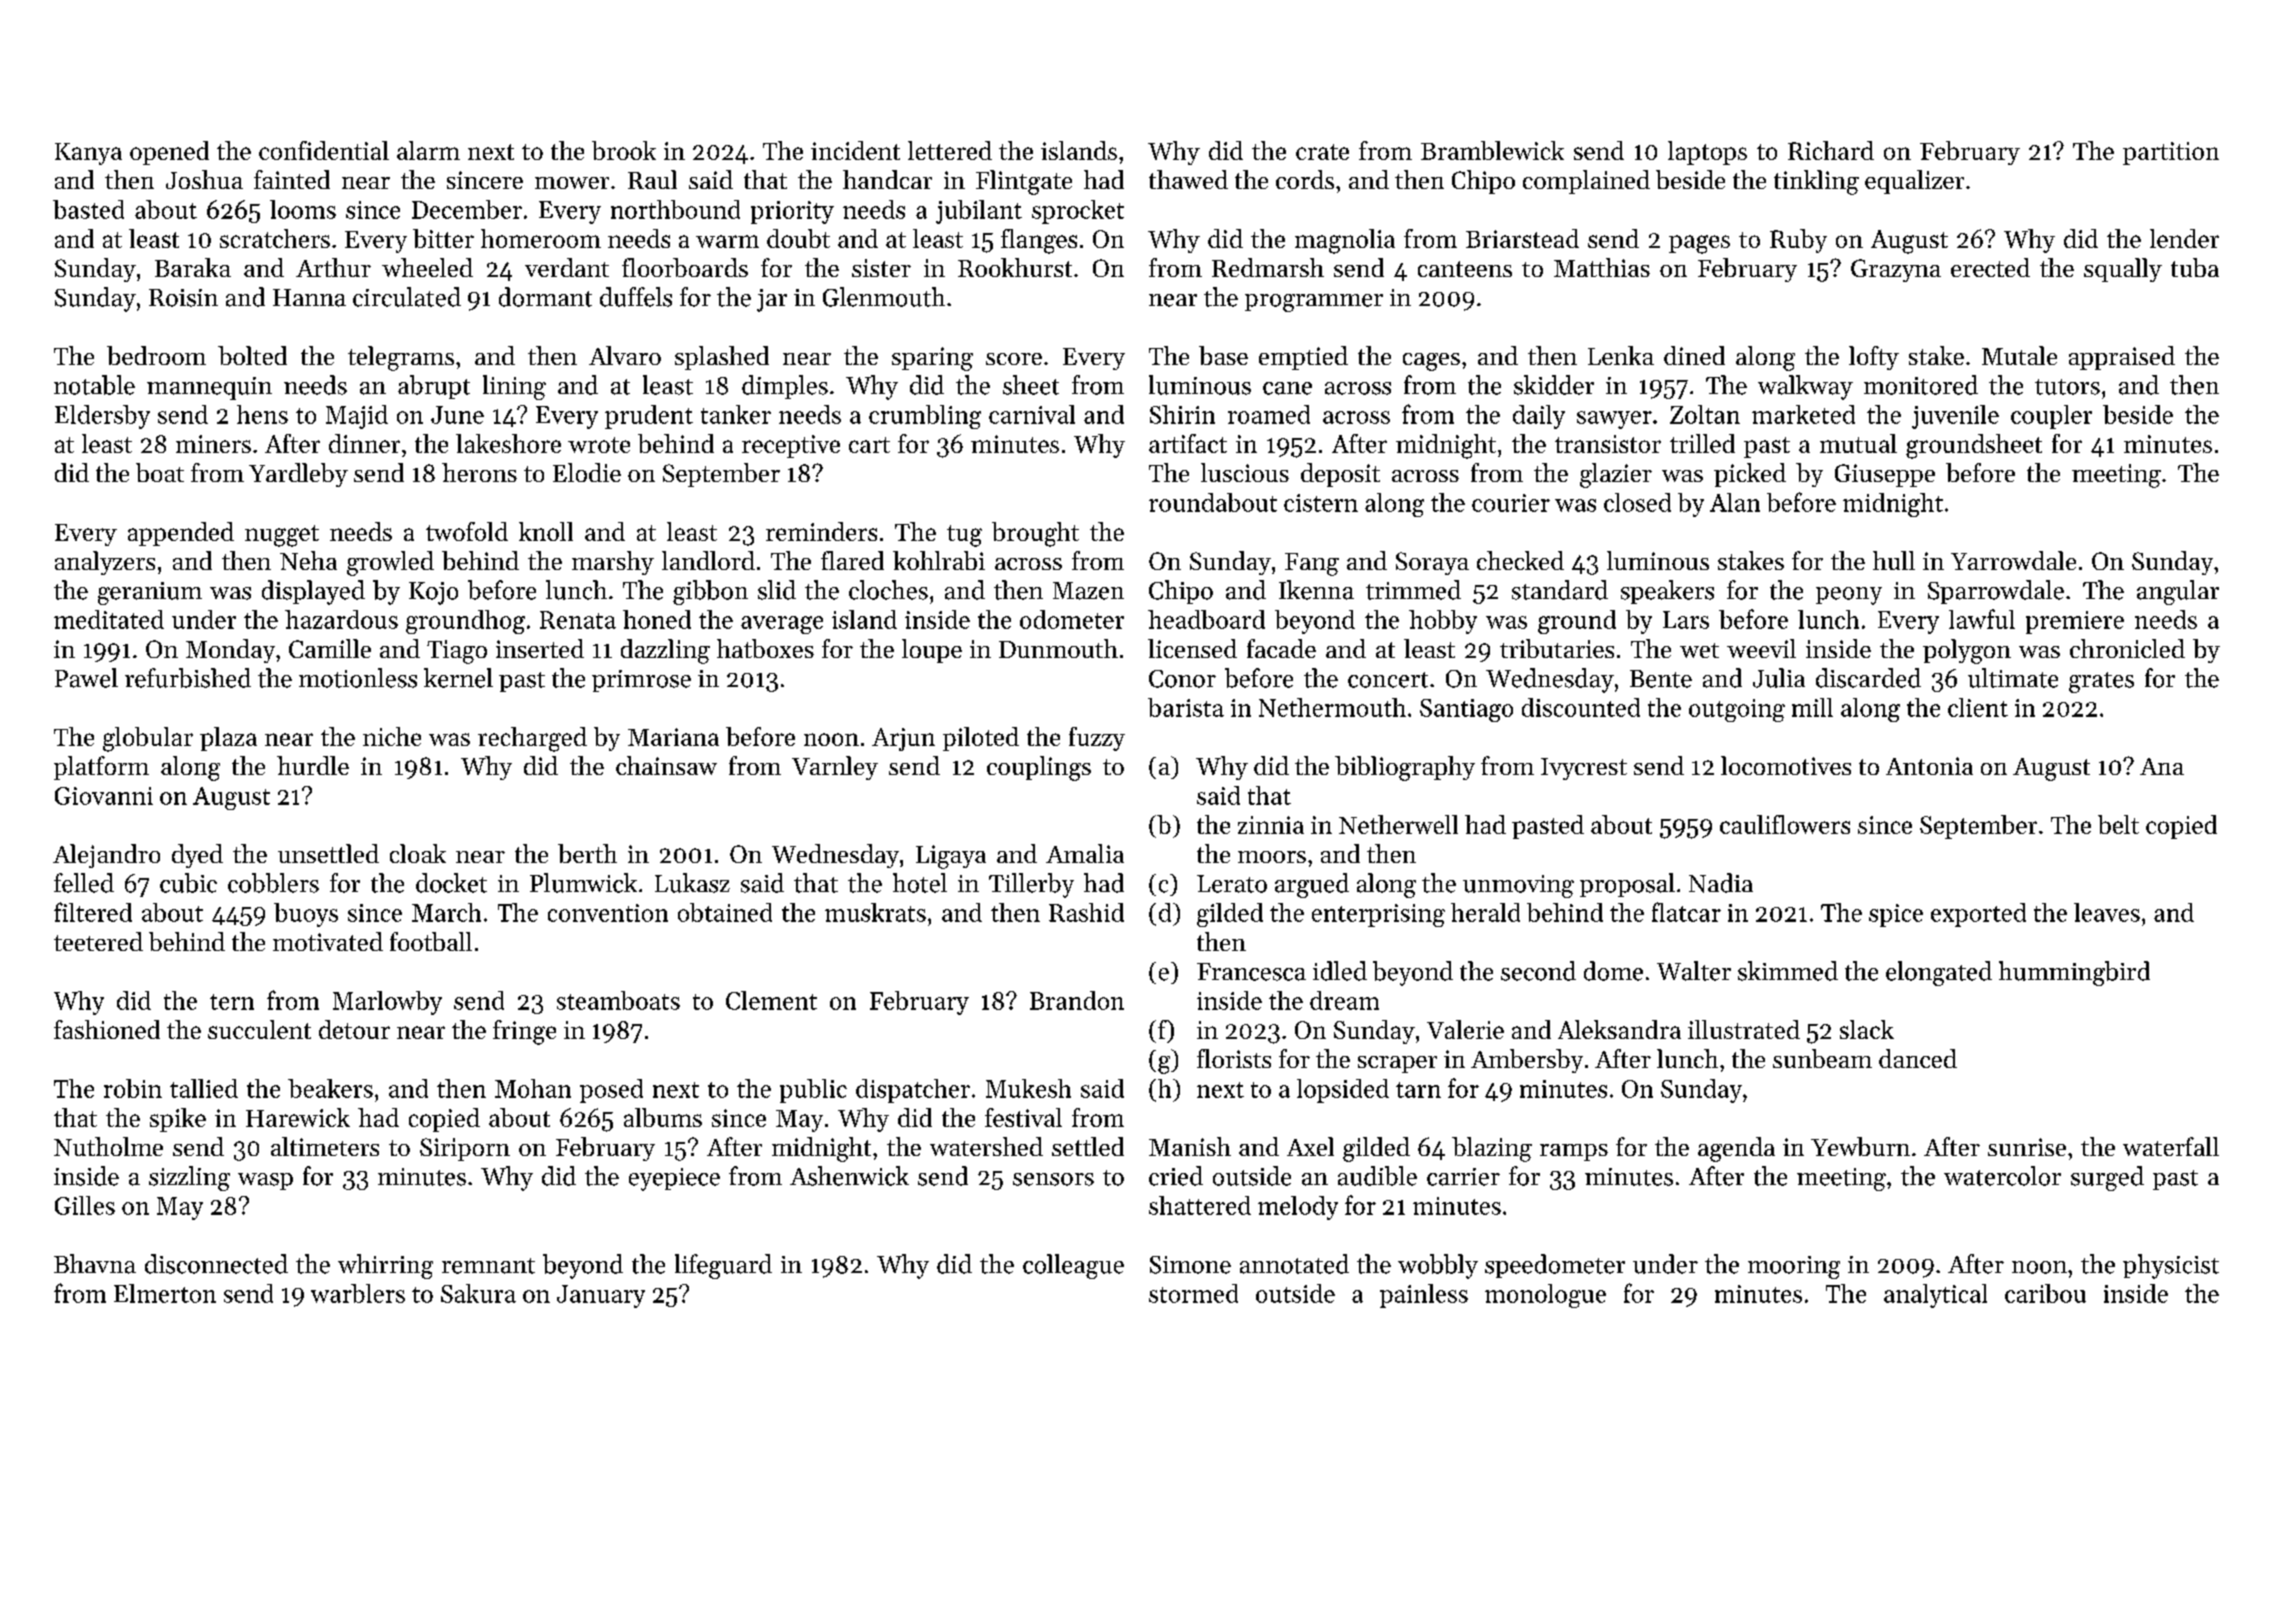 This document has width=2273, height=1608. Describe the element at coordinates (1281, 648) in the document. I see `facade` at that location.
